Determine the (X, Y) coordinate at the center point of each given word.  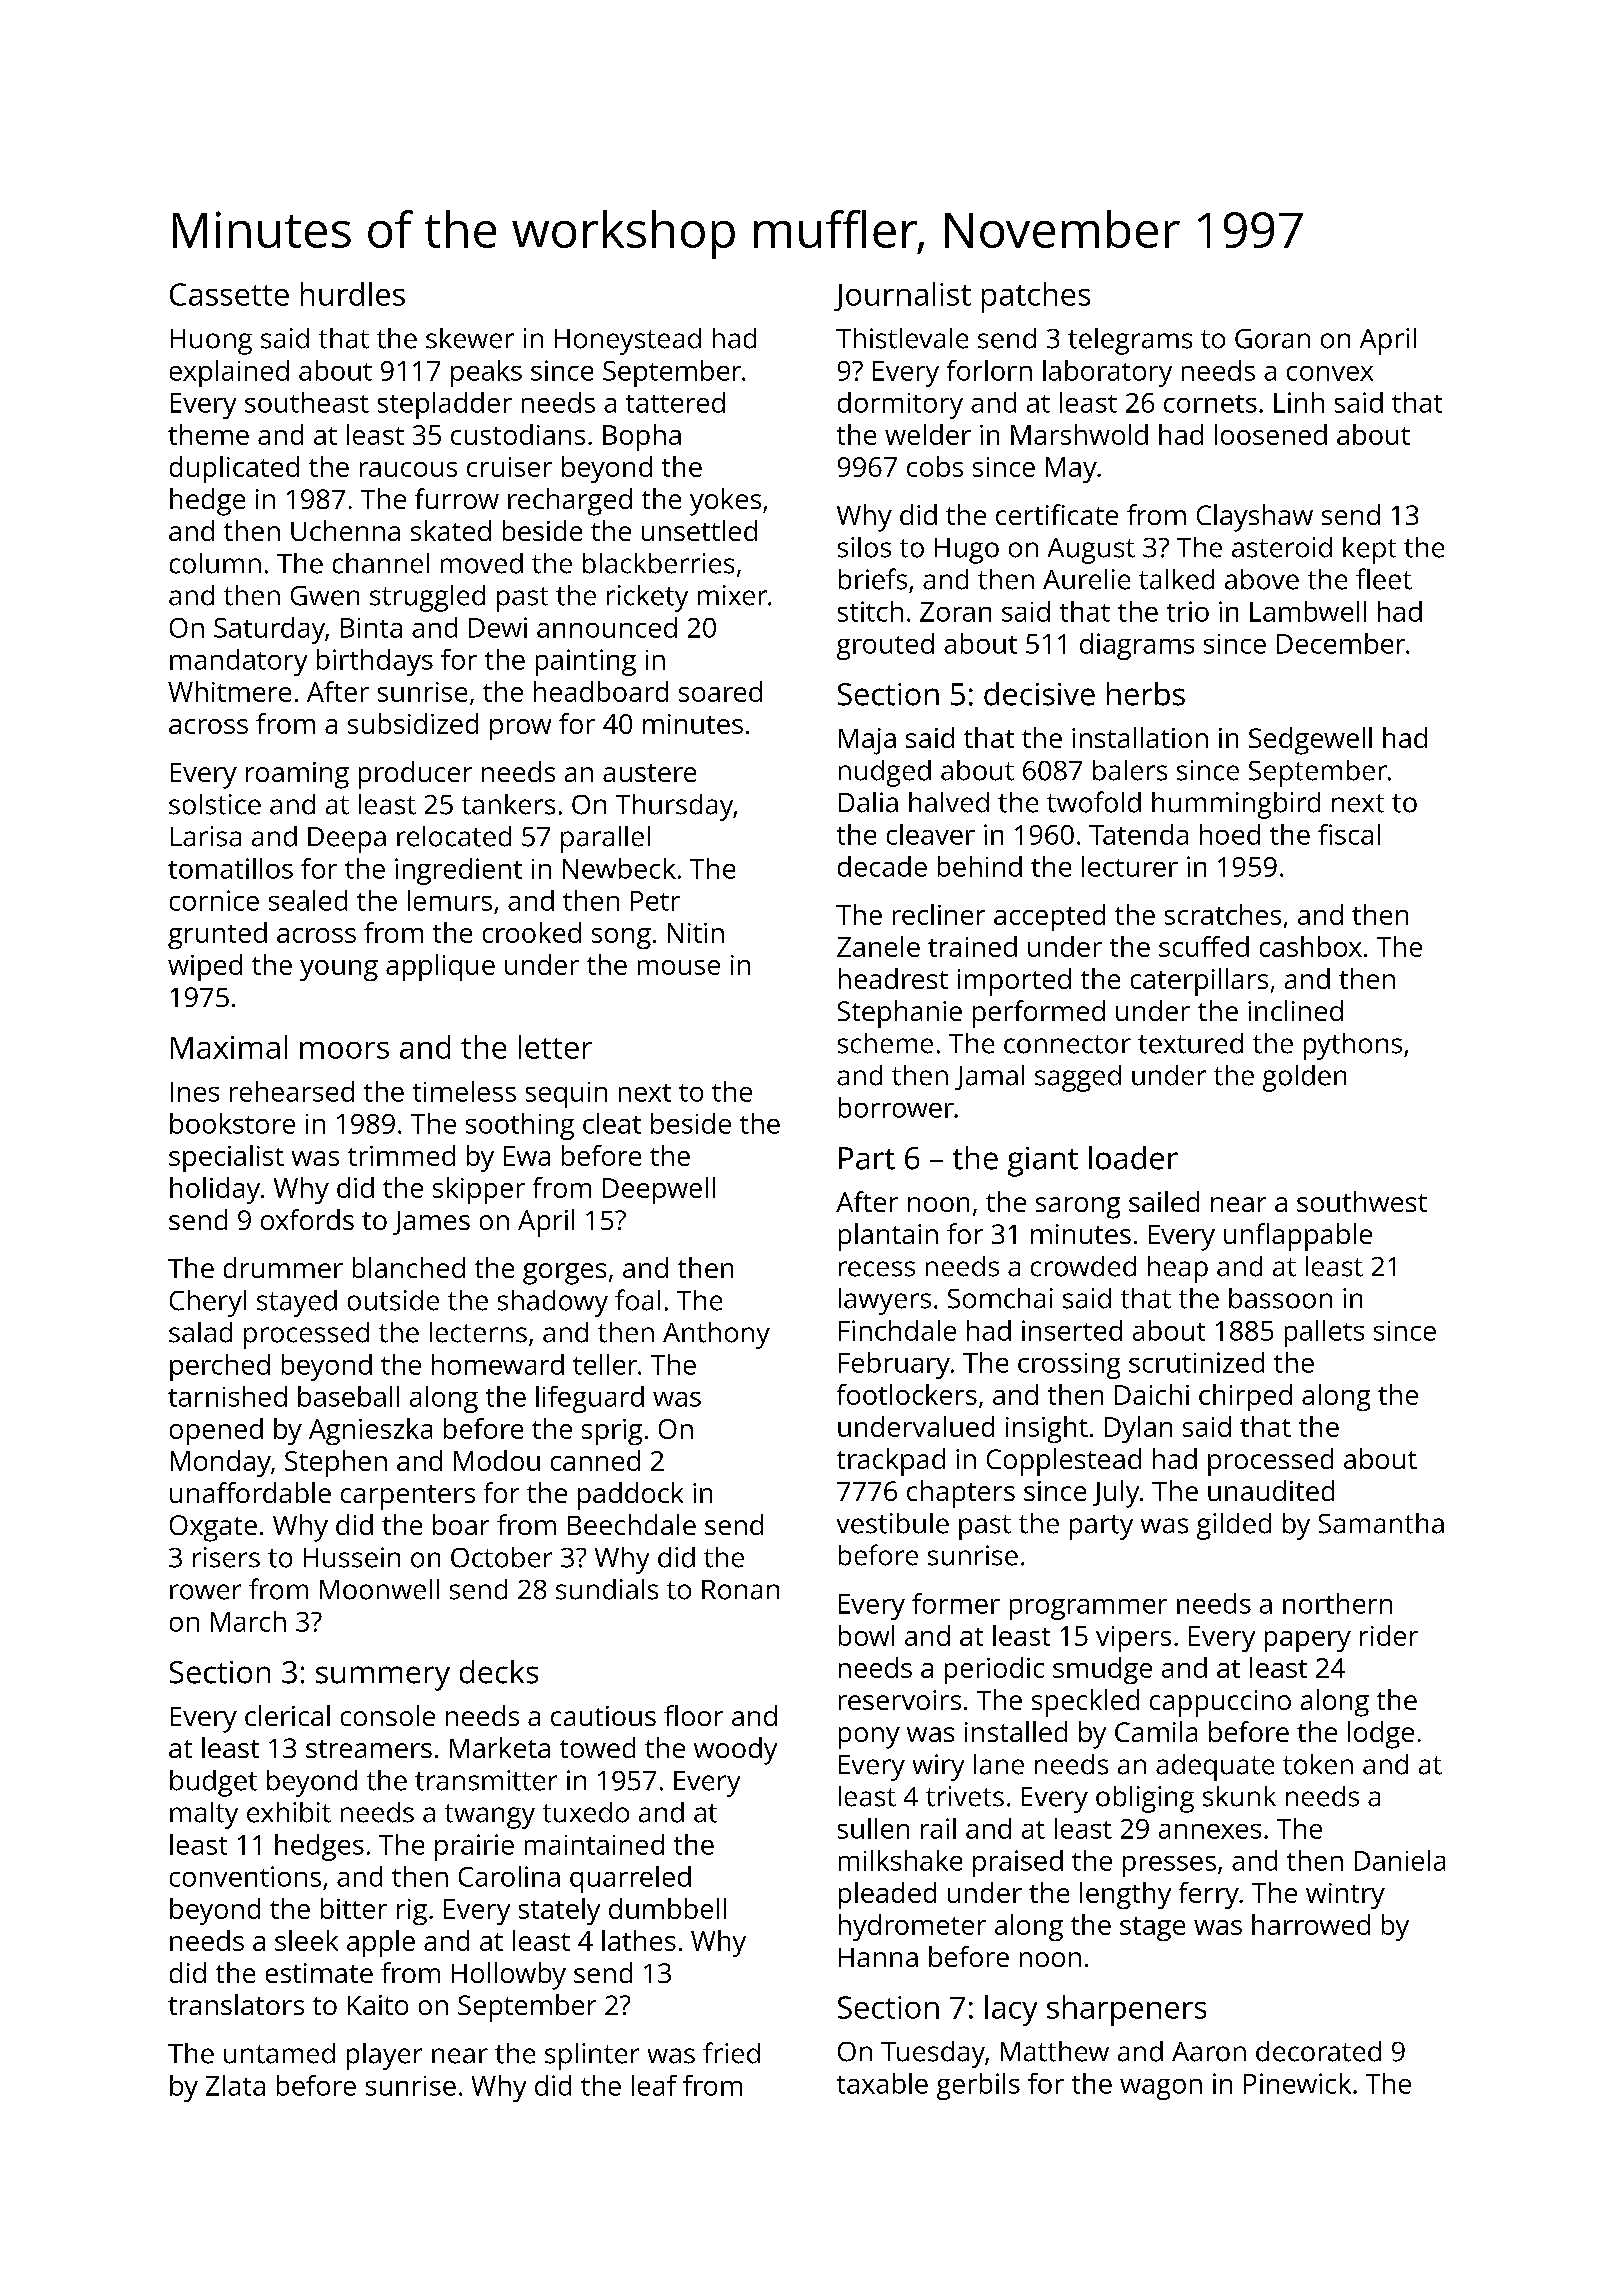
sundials (607, 1589)
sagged (1078, 1078)
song (621, 938)
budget (213, 1783)
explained (229, 373)
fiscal (1349, 834)
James (431, 1223)
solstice (215, 804)
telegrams (1130, 341)
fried (731, 2053)
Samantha (1381, 1523)
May (1071, 470)
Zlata (235, 2085)
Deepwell (659, 1190)
